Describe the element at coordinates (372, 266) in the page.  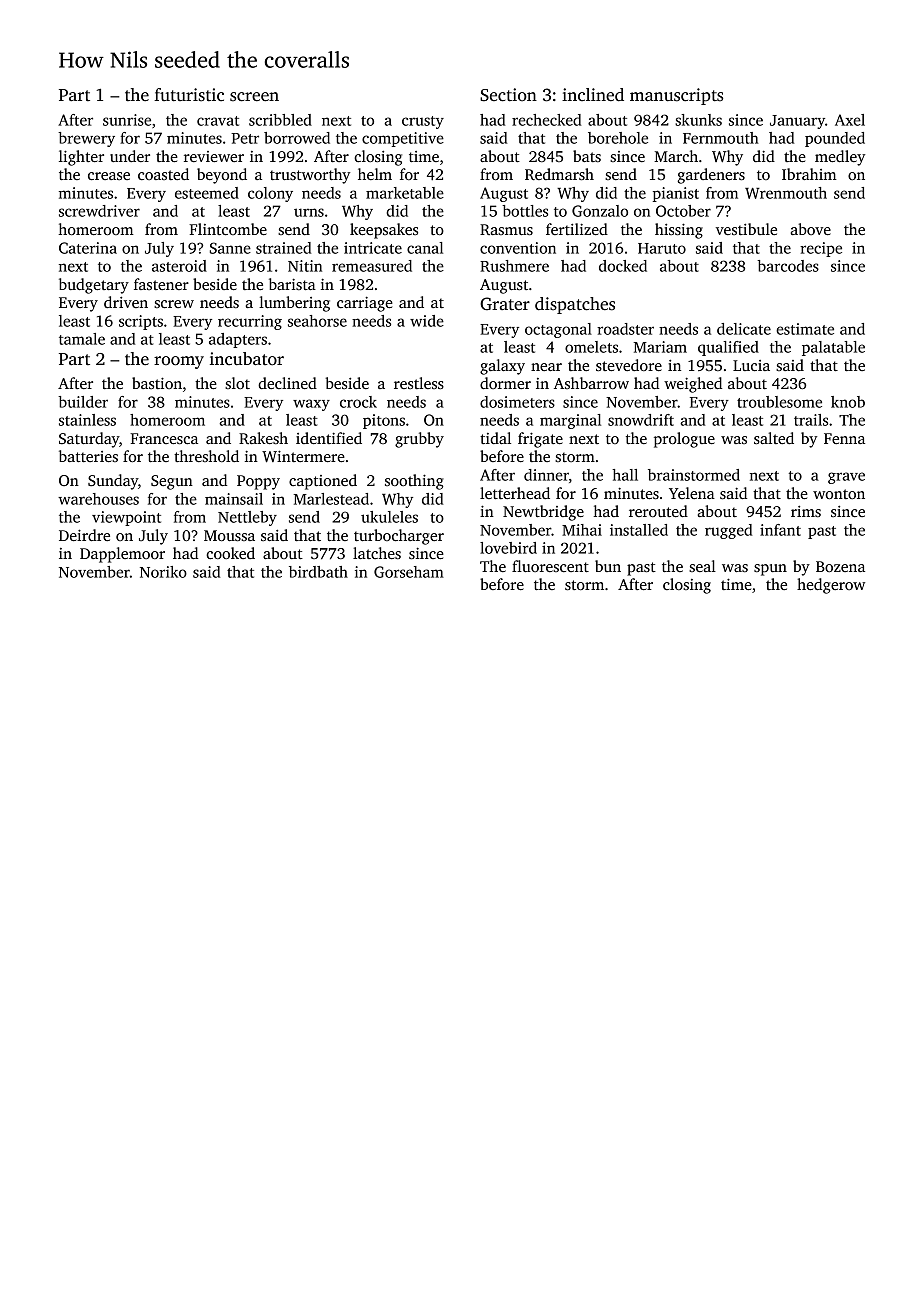
I see `remeasured` at that location.
